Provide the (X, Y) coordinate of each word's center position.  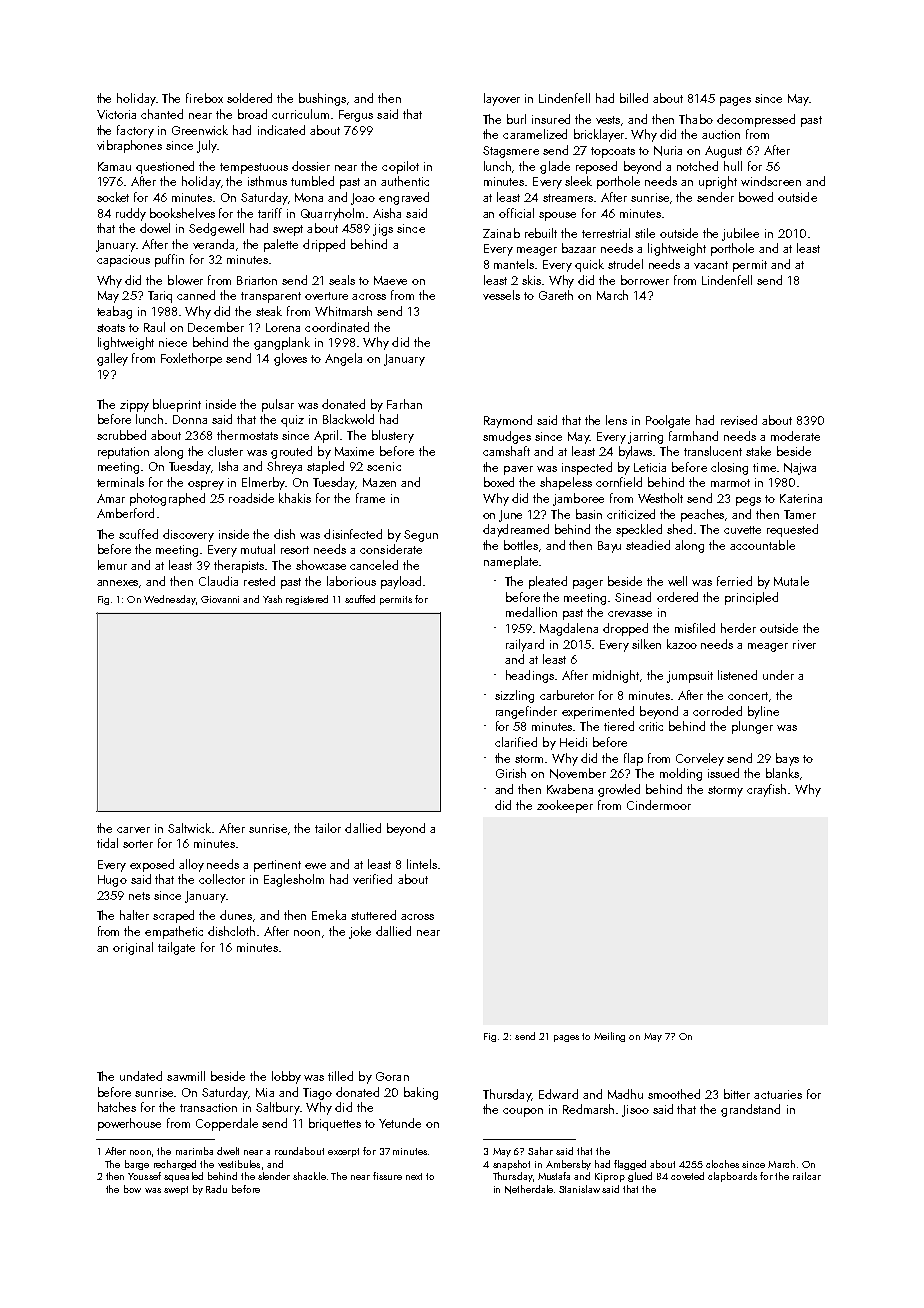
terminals (120, 482)
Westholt (660, 498)
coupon (523, 1112)
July (207, 146)
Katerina (801, 498)
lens (616, 420)
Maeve (390, 280)
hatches (117, 1107)
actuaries (778, 1094)
